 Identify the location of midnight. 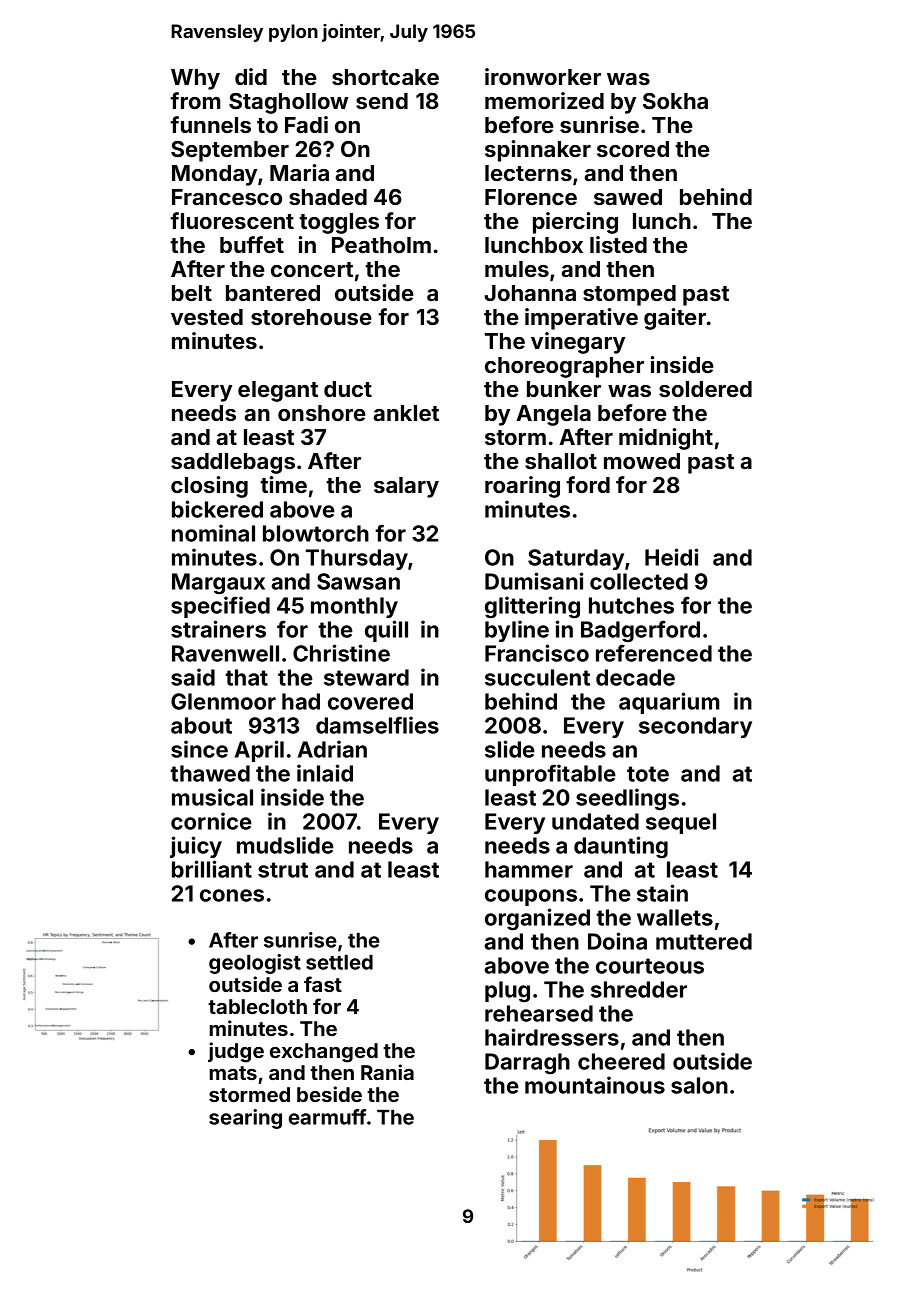
(666, 439).
